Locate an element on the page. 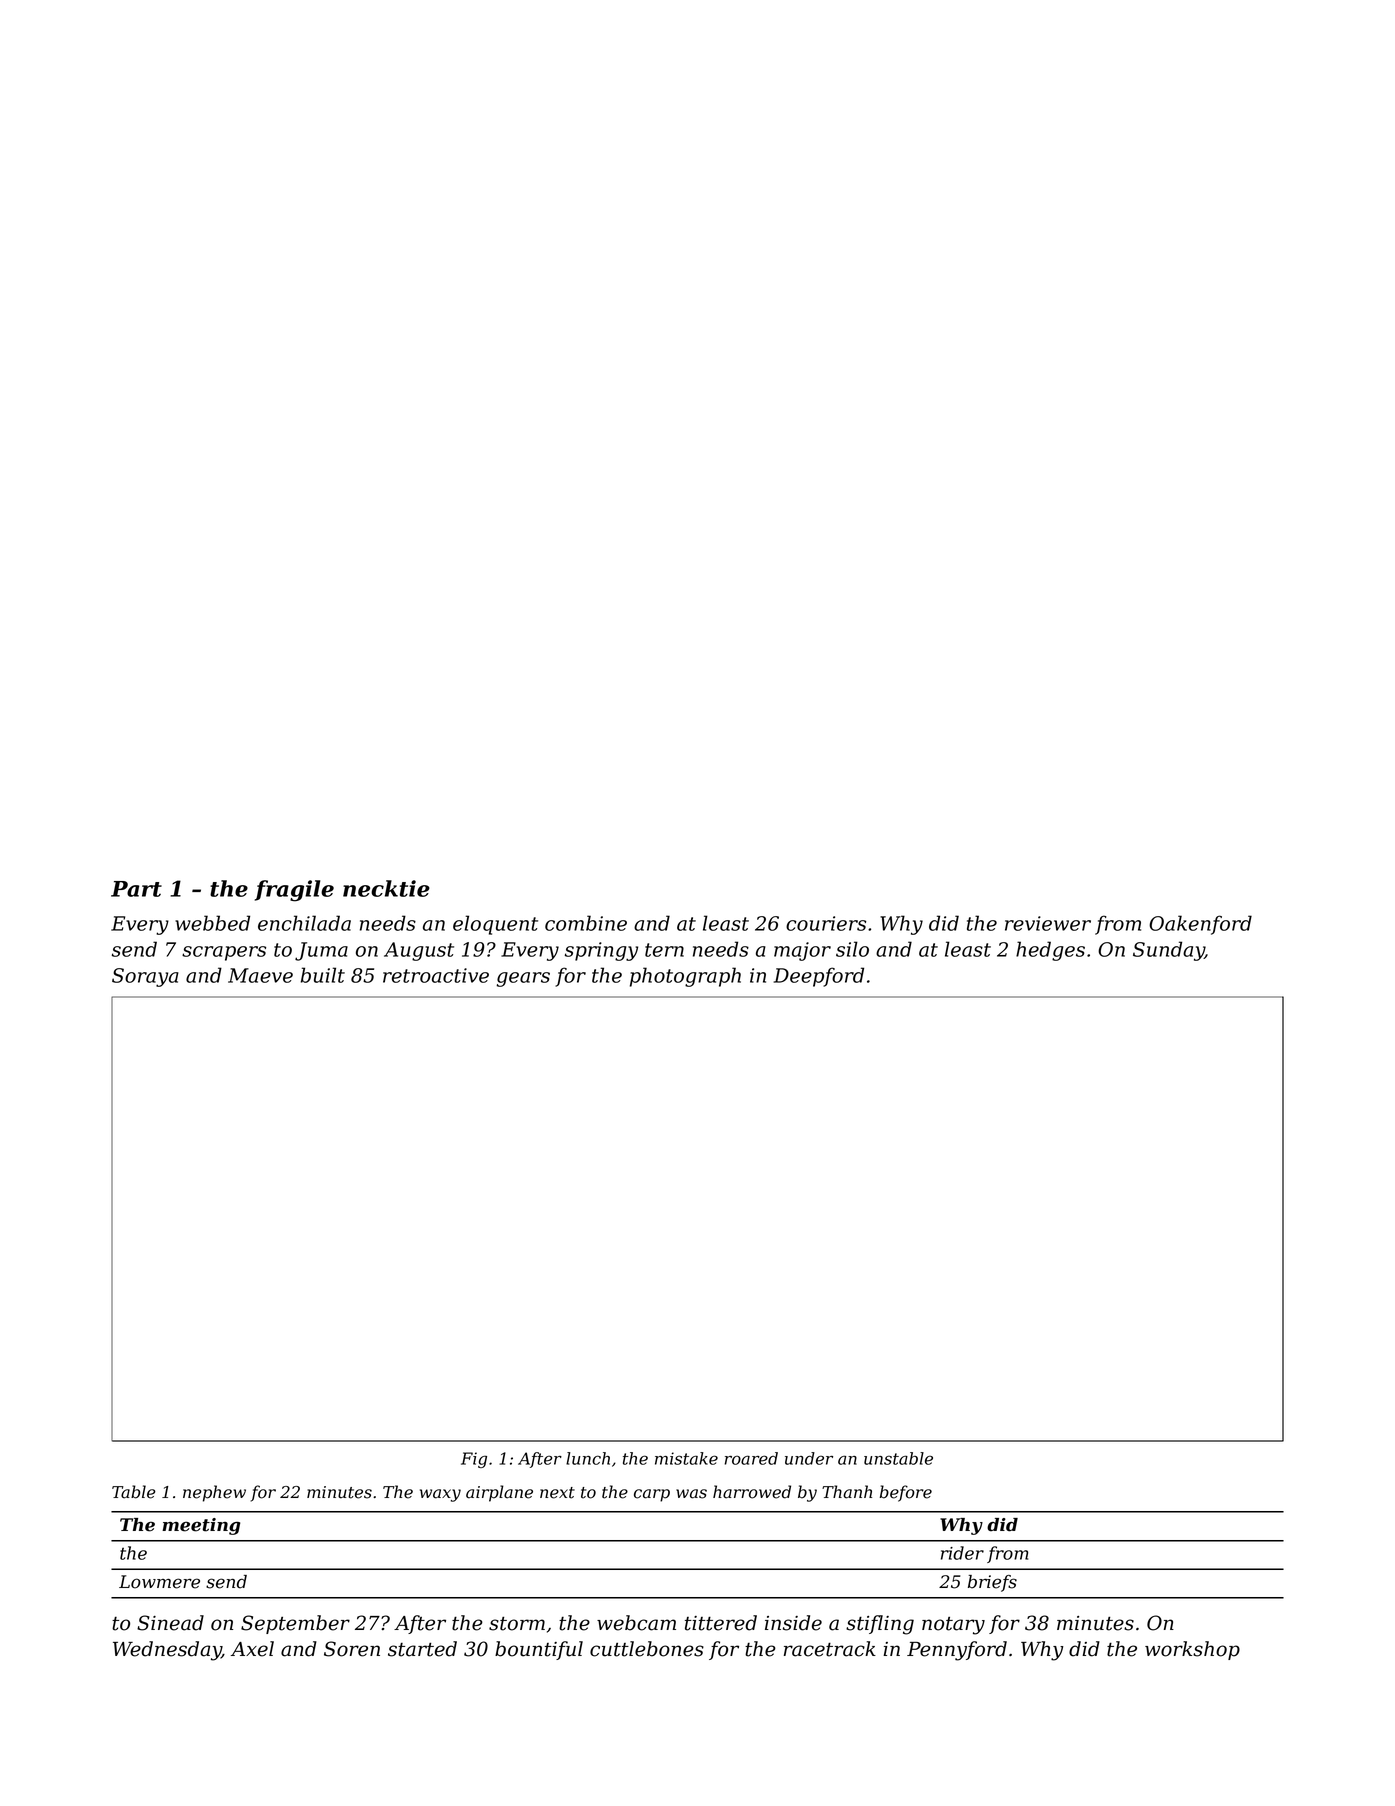 The image size is (1395, 1806). nephew is located at coordinates (214, 1493).
